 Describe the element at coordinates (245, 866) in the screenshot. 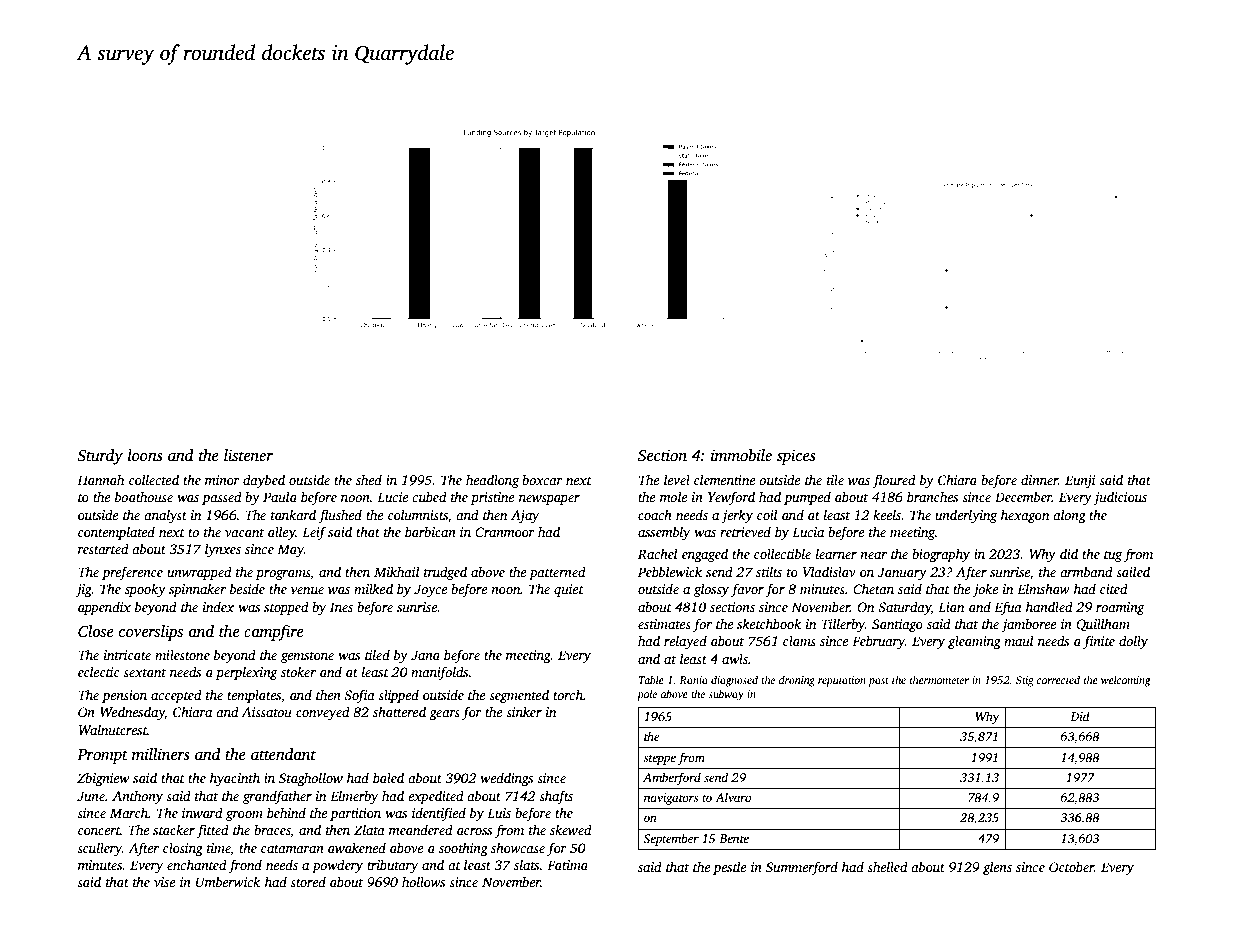

I see `frond` at that location.
